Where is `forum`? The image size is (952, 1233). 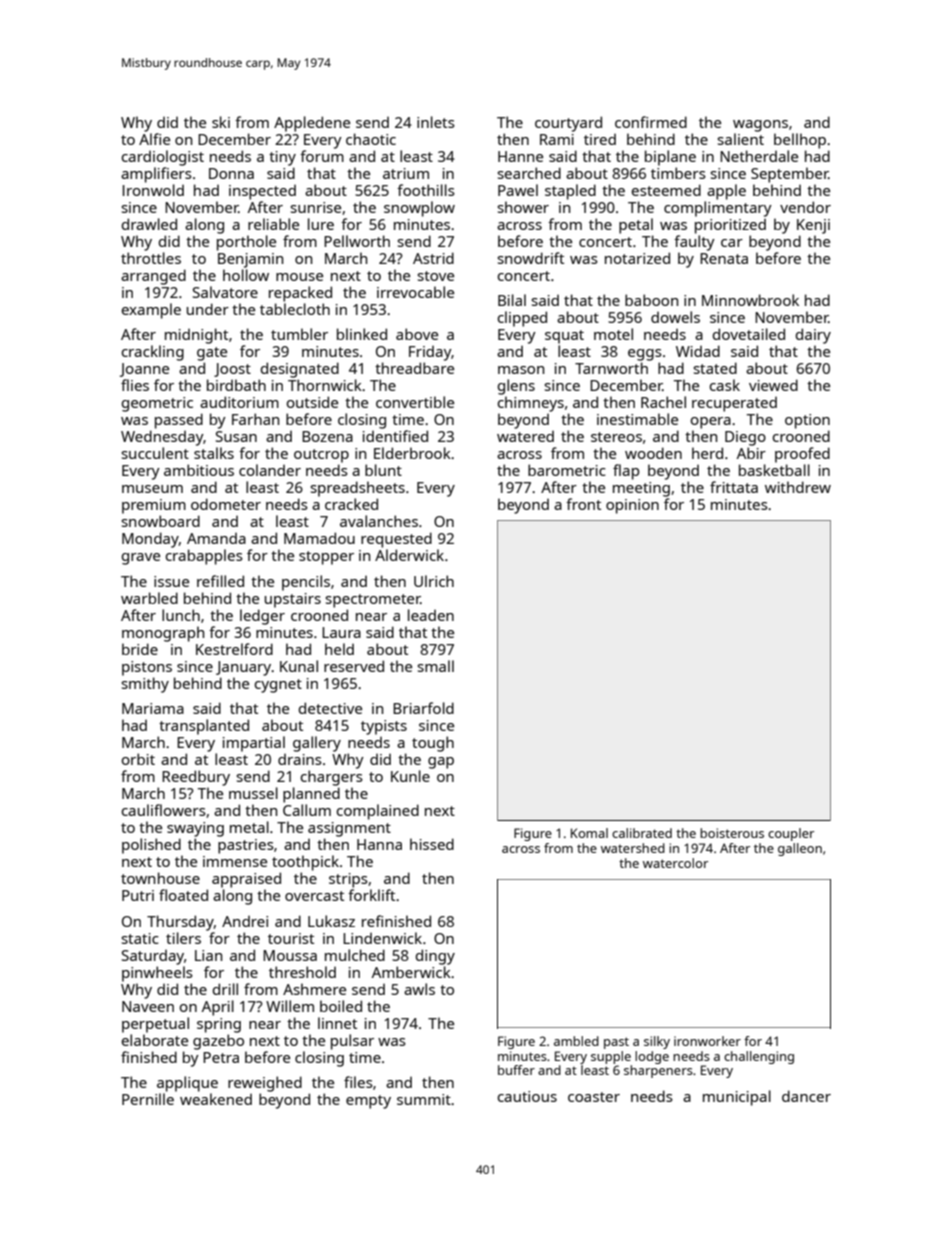
forum is located at coordinates (322, 156).
